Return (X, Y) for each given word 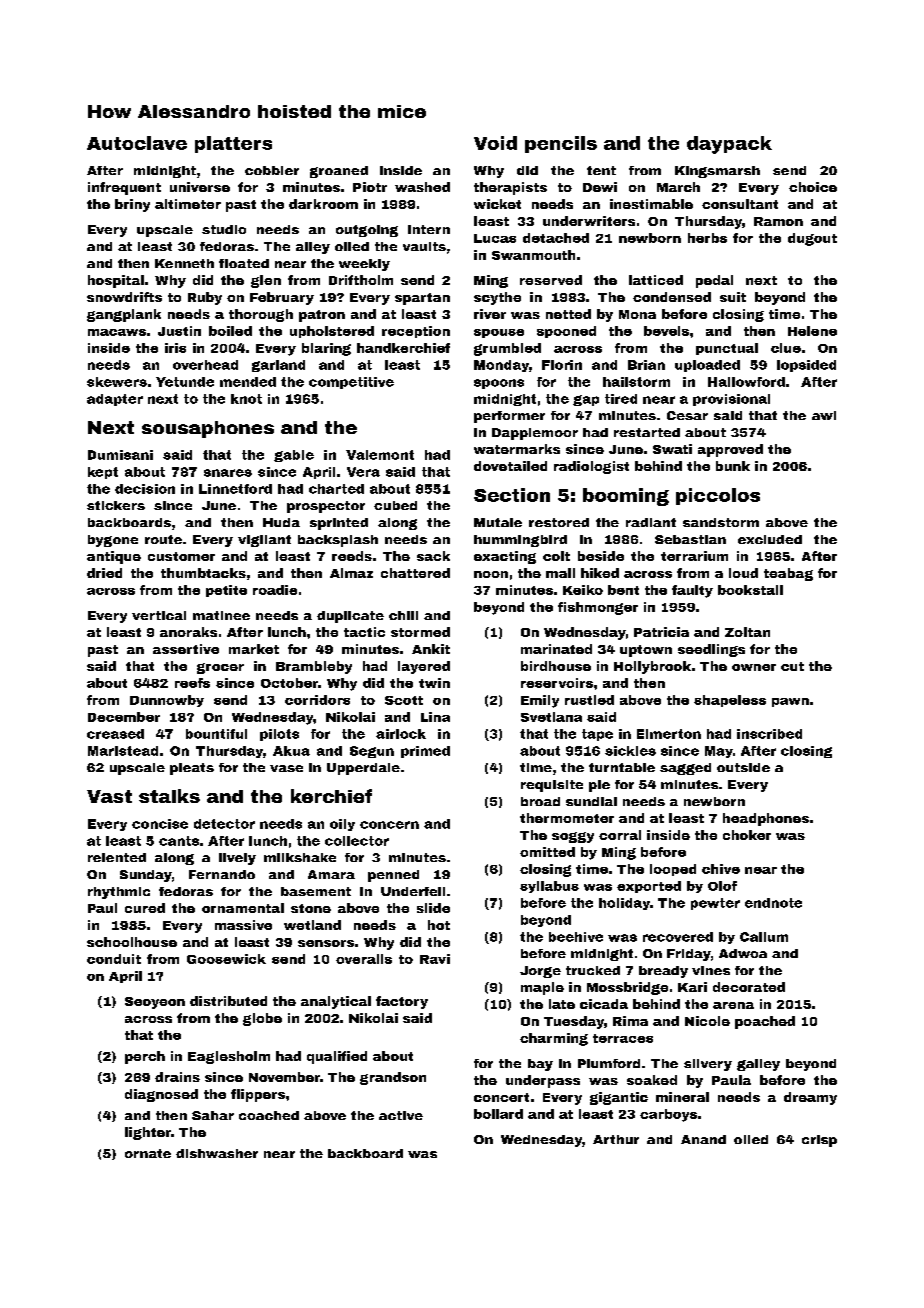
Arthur (616, 1139)
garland (278, 366)
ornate (148, 1153)
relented (117, 857)
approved (730, 450)
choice (813, 187)
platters (233, 144)
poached (765, 1022)
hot (439, 925)
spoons (499, 384)
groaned (339, 172)
